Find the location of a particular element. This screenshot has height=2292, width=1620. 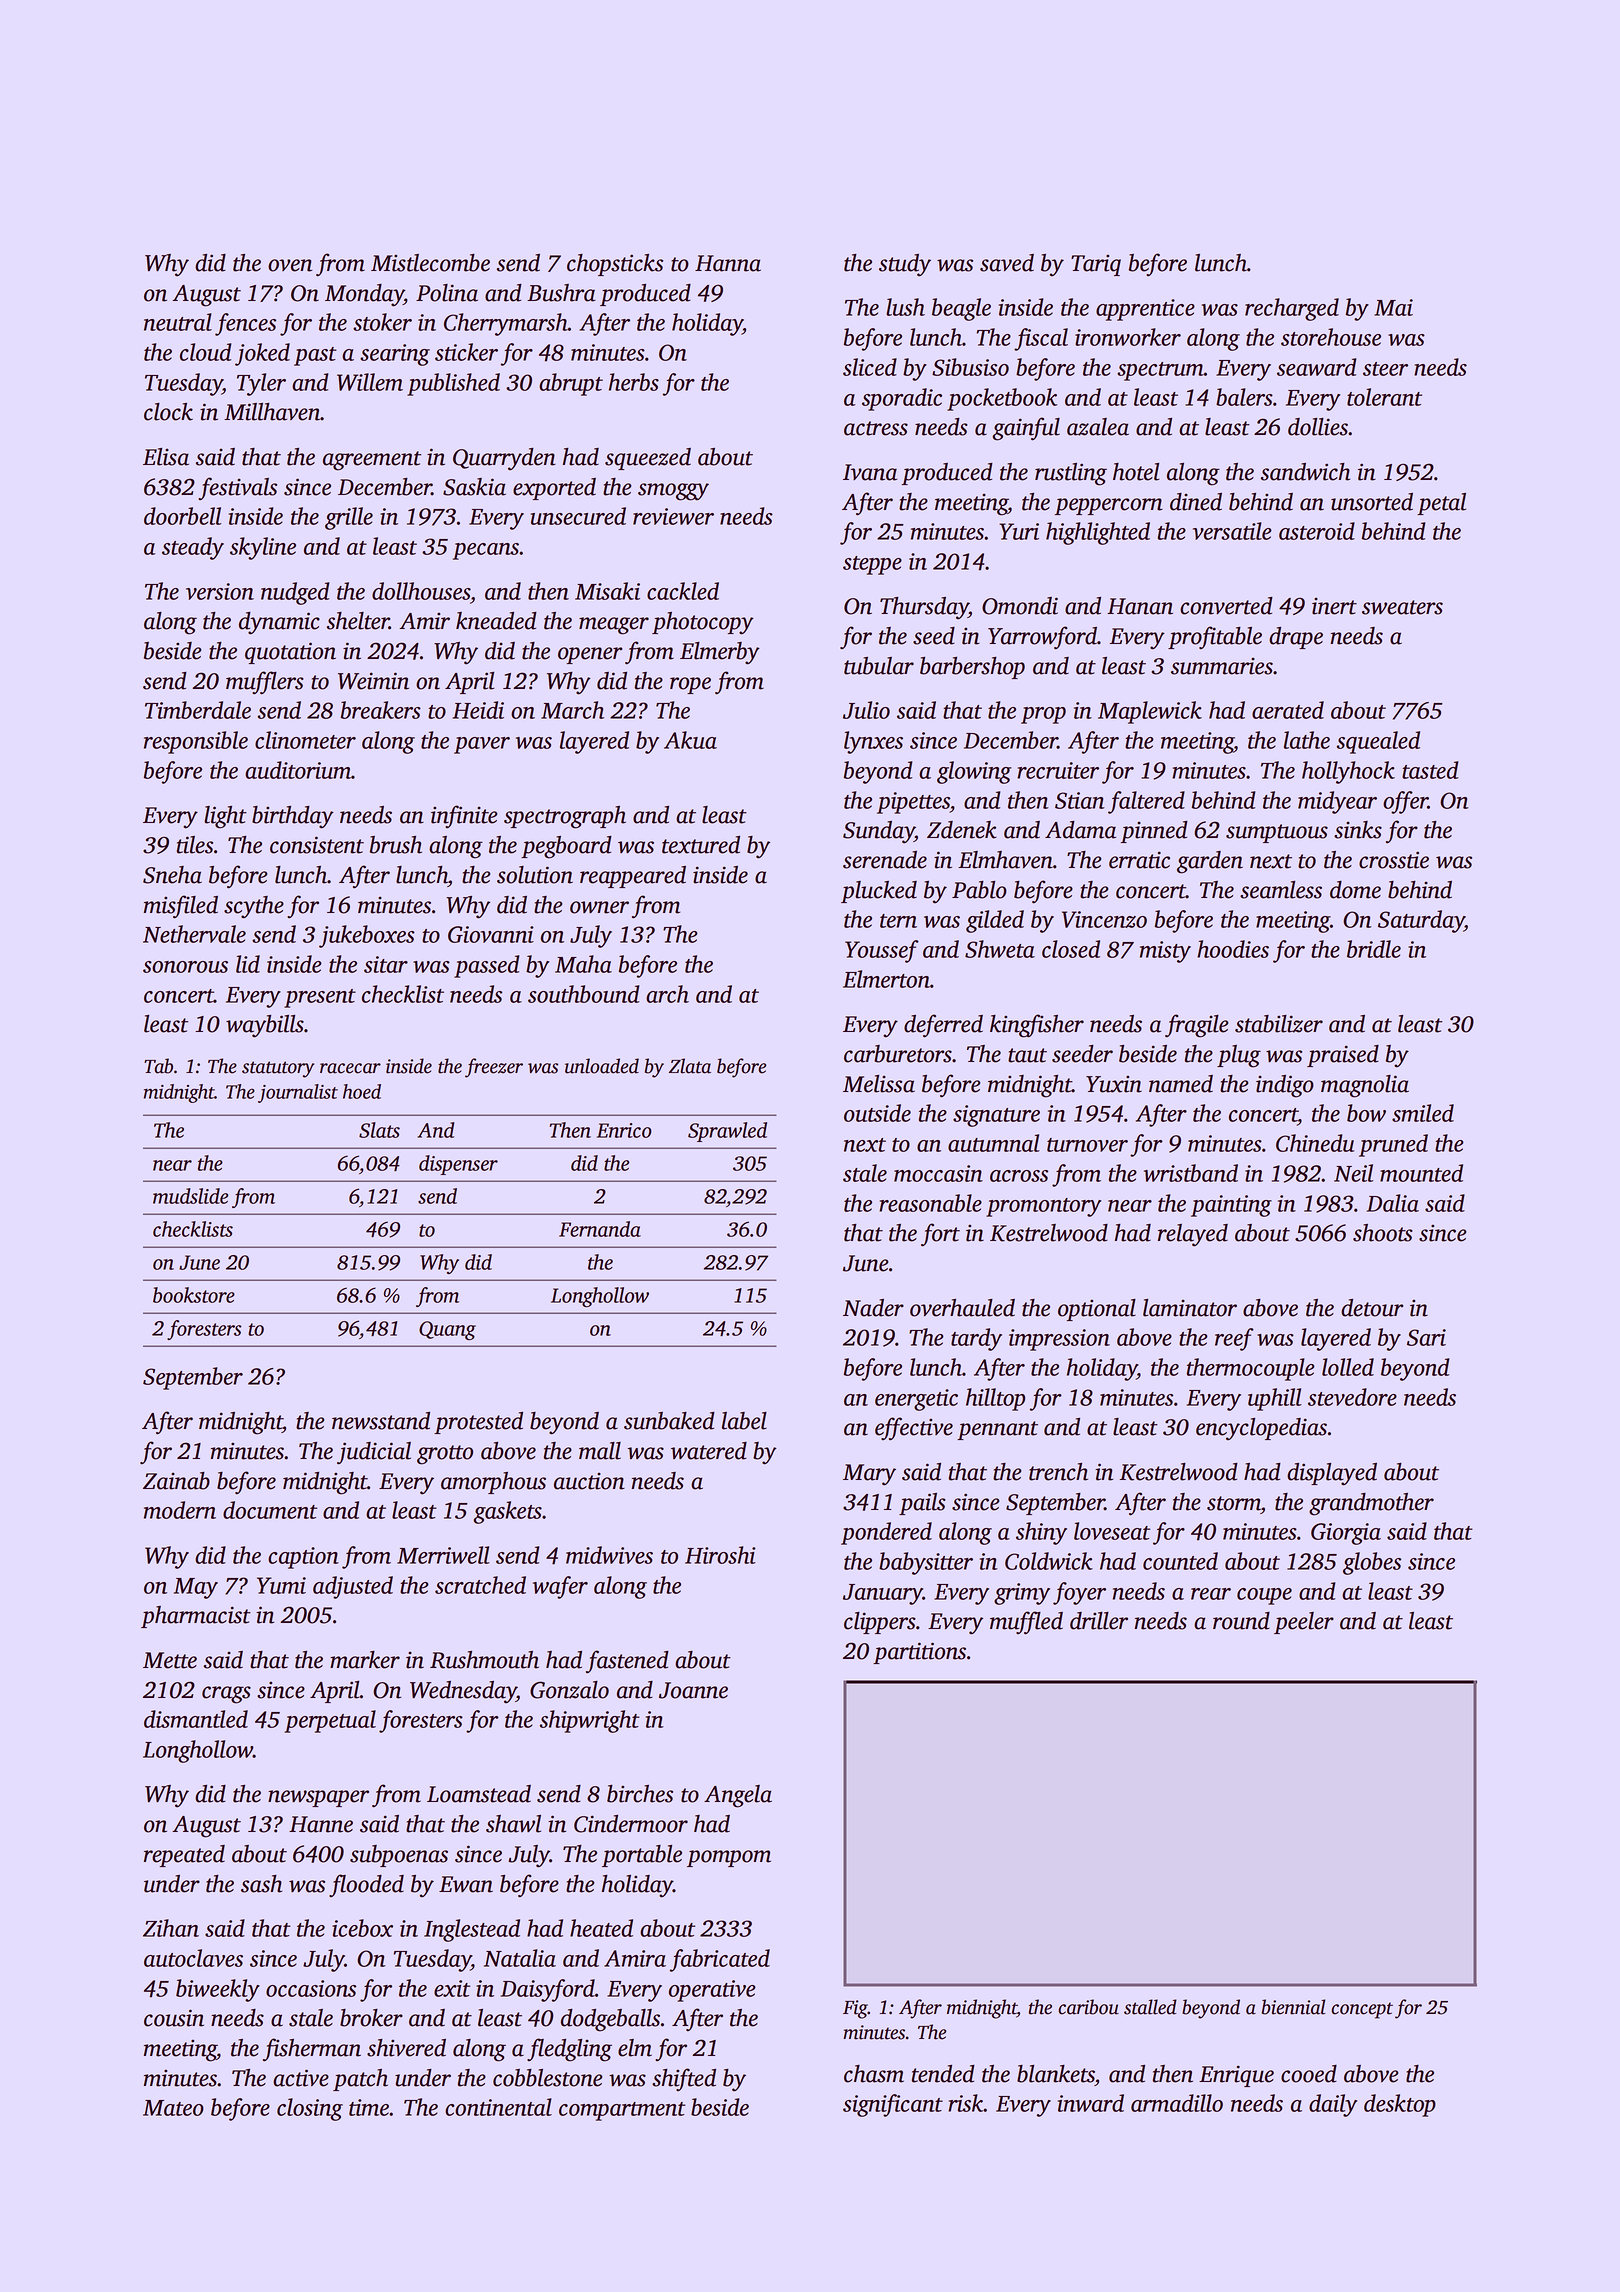

significant is located at coordinates (893, 2105).
